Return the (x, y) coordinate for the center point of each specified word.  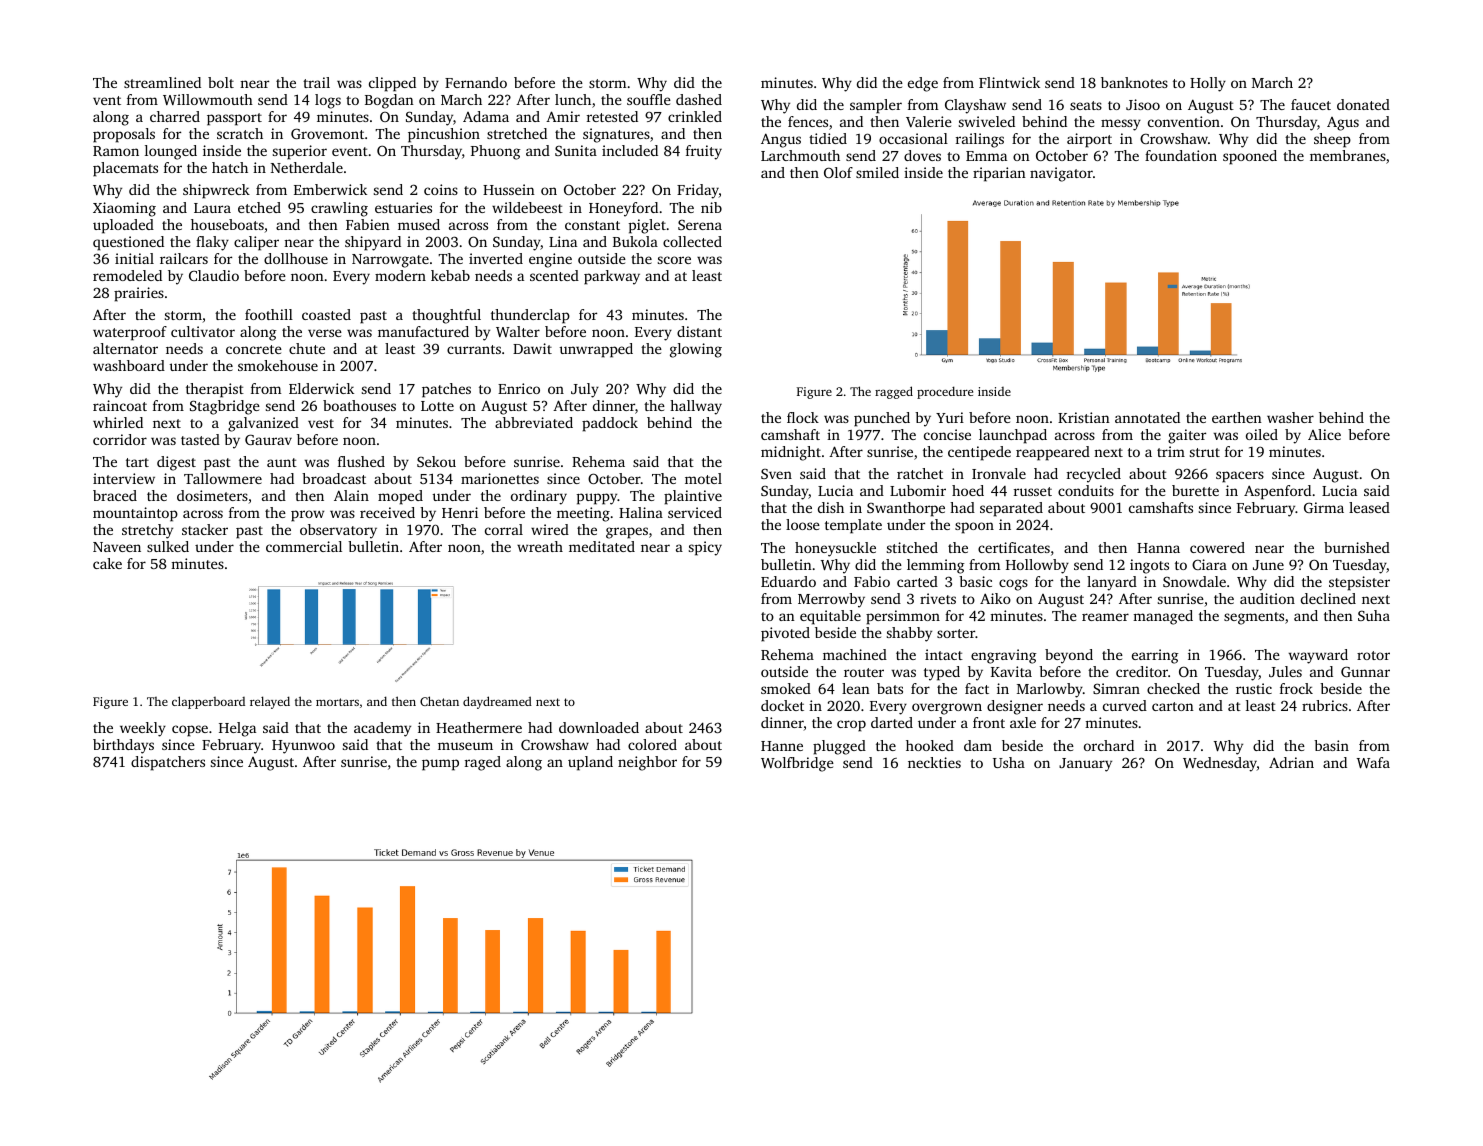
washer (1290, 417)
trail (316, 82)
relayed (270, 702)
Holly (1208, 84)
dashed (699, 99)
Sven (776, 473)
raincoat (120, 405)
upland (590, 763)
